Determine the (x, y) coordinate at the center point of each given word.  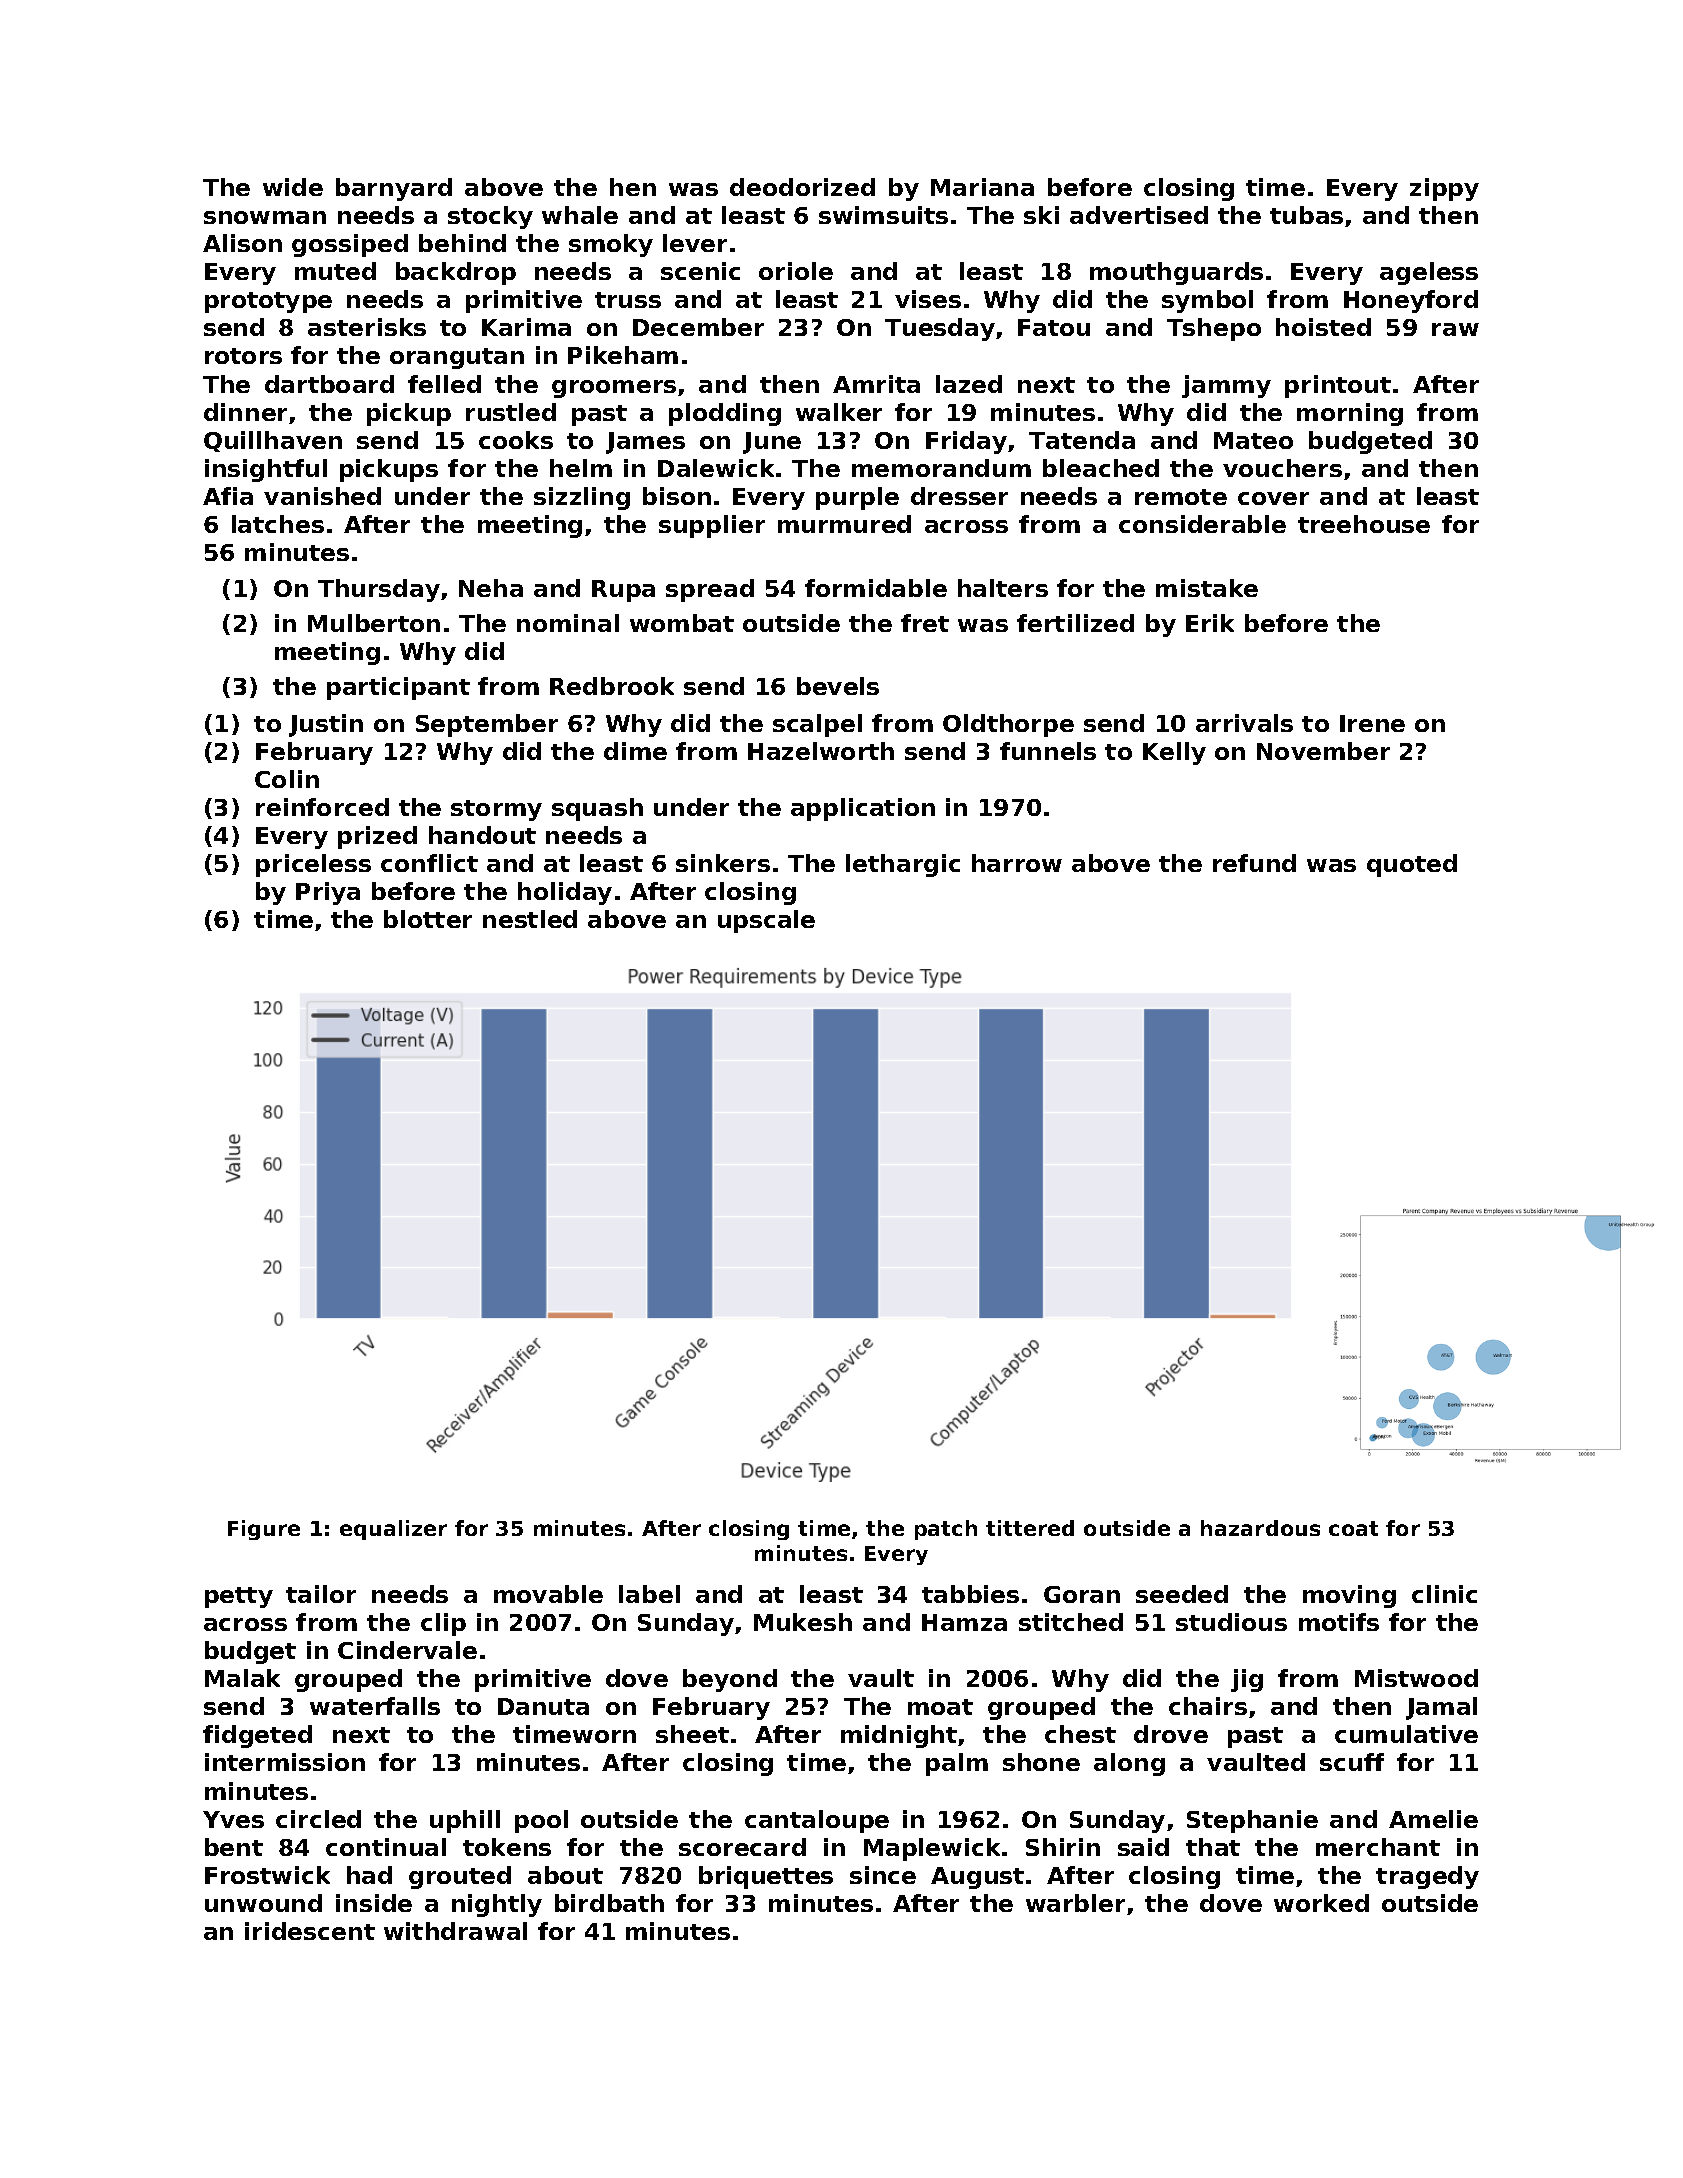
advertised (1139, 215)
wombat (682, 623)
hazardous (1260, 1528)
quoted (1412, 865)
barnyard (394, 189)
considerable (1202, 524)
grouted (460, 1877)
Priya (328, 893)
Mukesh (803, 1622)
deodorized (802, 187)
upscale (766, 921)
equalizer (393, 1530)
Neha (491, 588)
